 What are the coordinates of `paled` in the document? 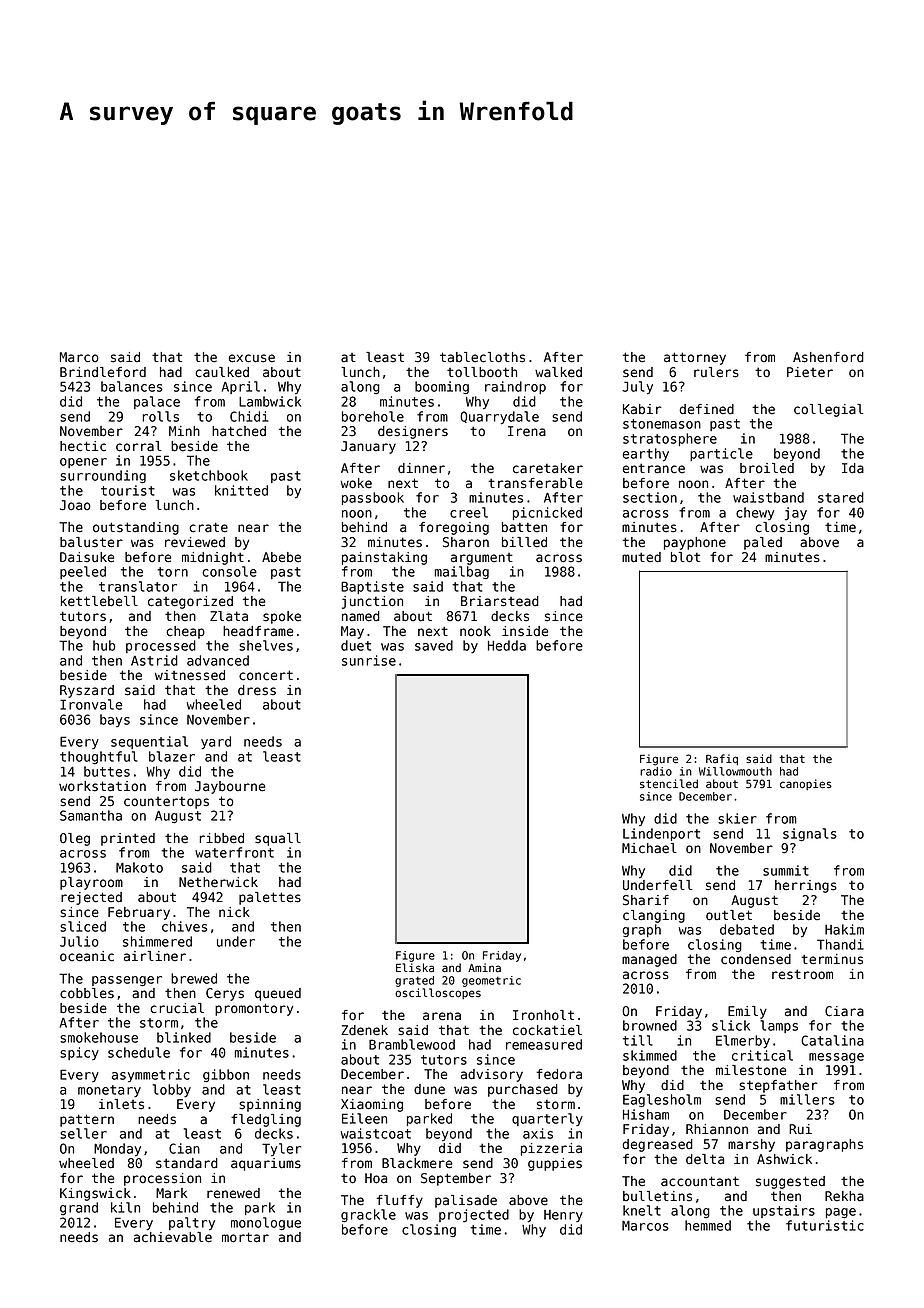 It's located at (763, 543).
